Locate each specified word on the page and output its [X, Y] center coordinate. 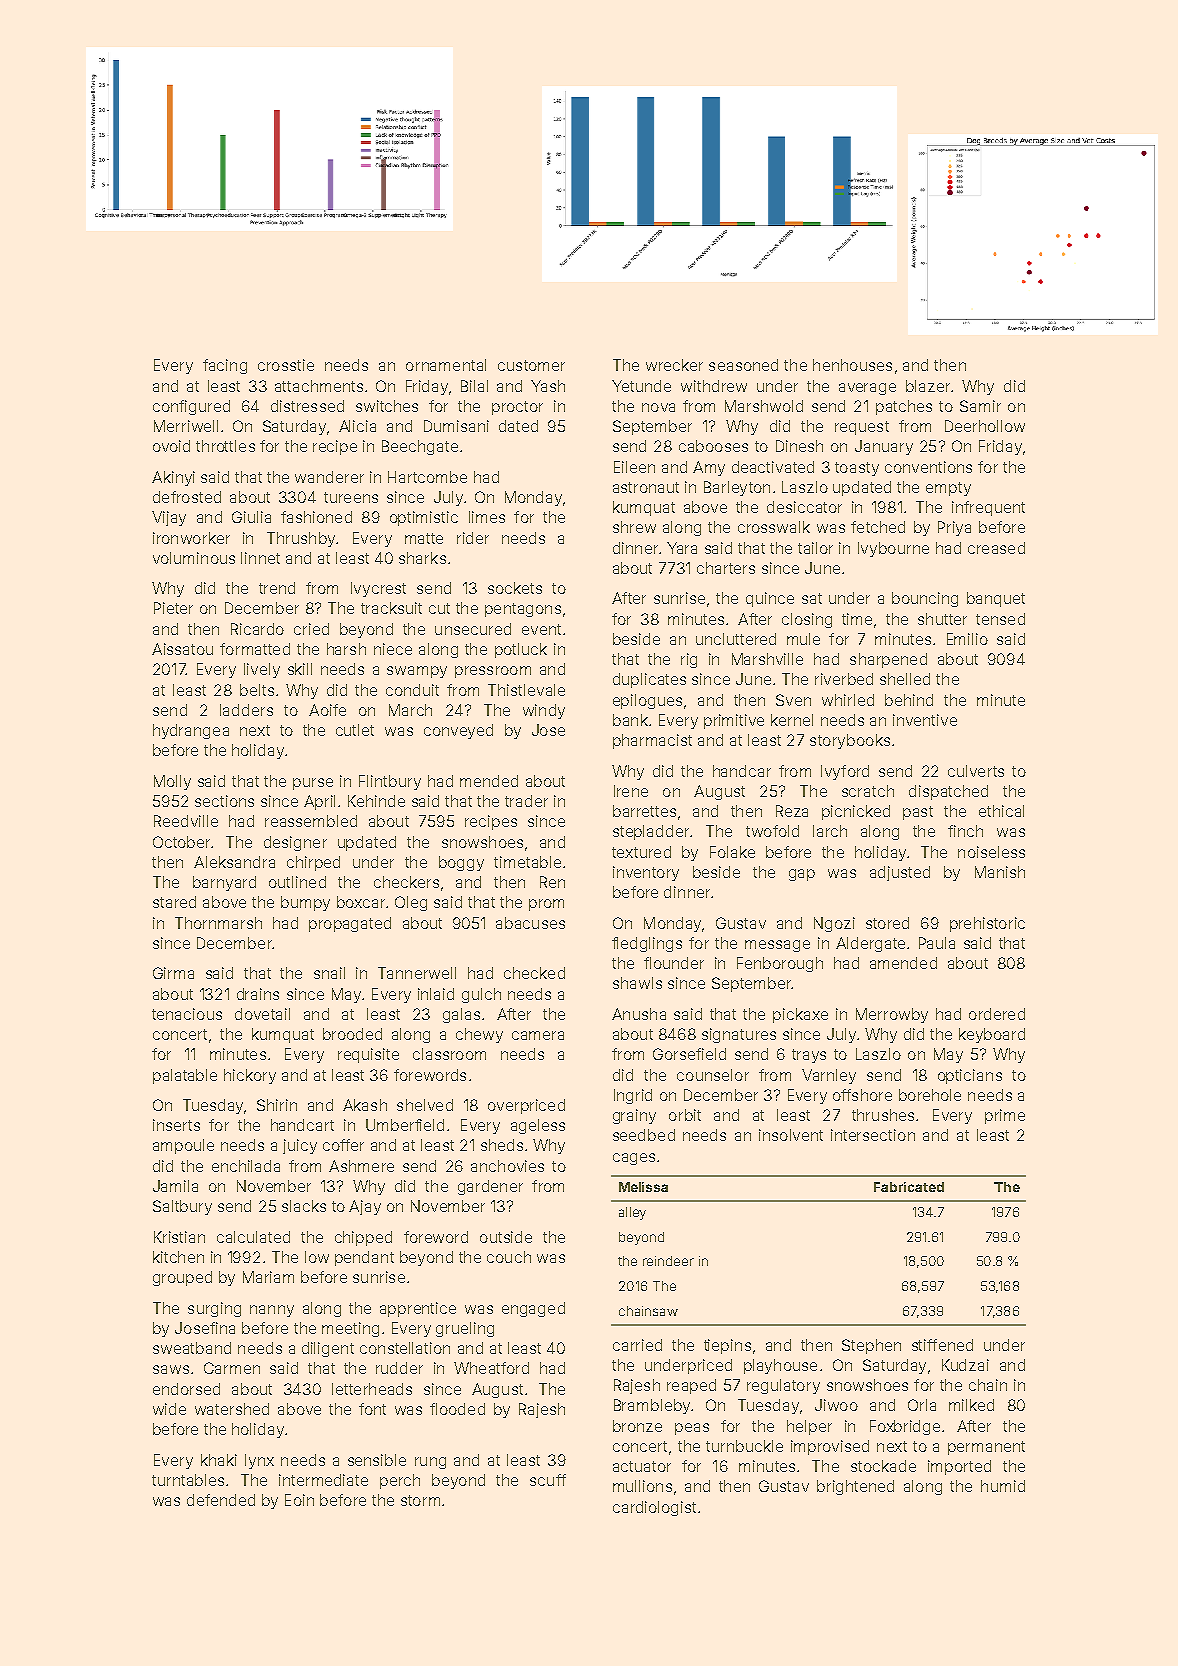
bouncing [925, 599]
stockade [883, 1466]
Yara [682, 548]
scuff [548, 1480]
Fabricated [909, 1187]
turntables [188, 1480]
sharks [422, 558]
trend [277, 588]
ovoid [171, 446]
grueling [465, 1329]
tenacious [187, 1014]
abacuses [530, 923]
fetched [878, 527]
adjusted [900, 873]
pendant [364, 1258]
